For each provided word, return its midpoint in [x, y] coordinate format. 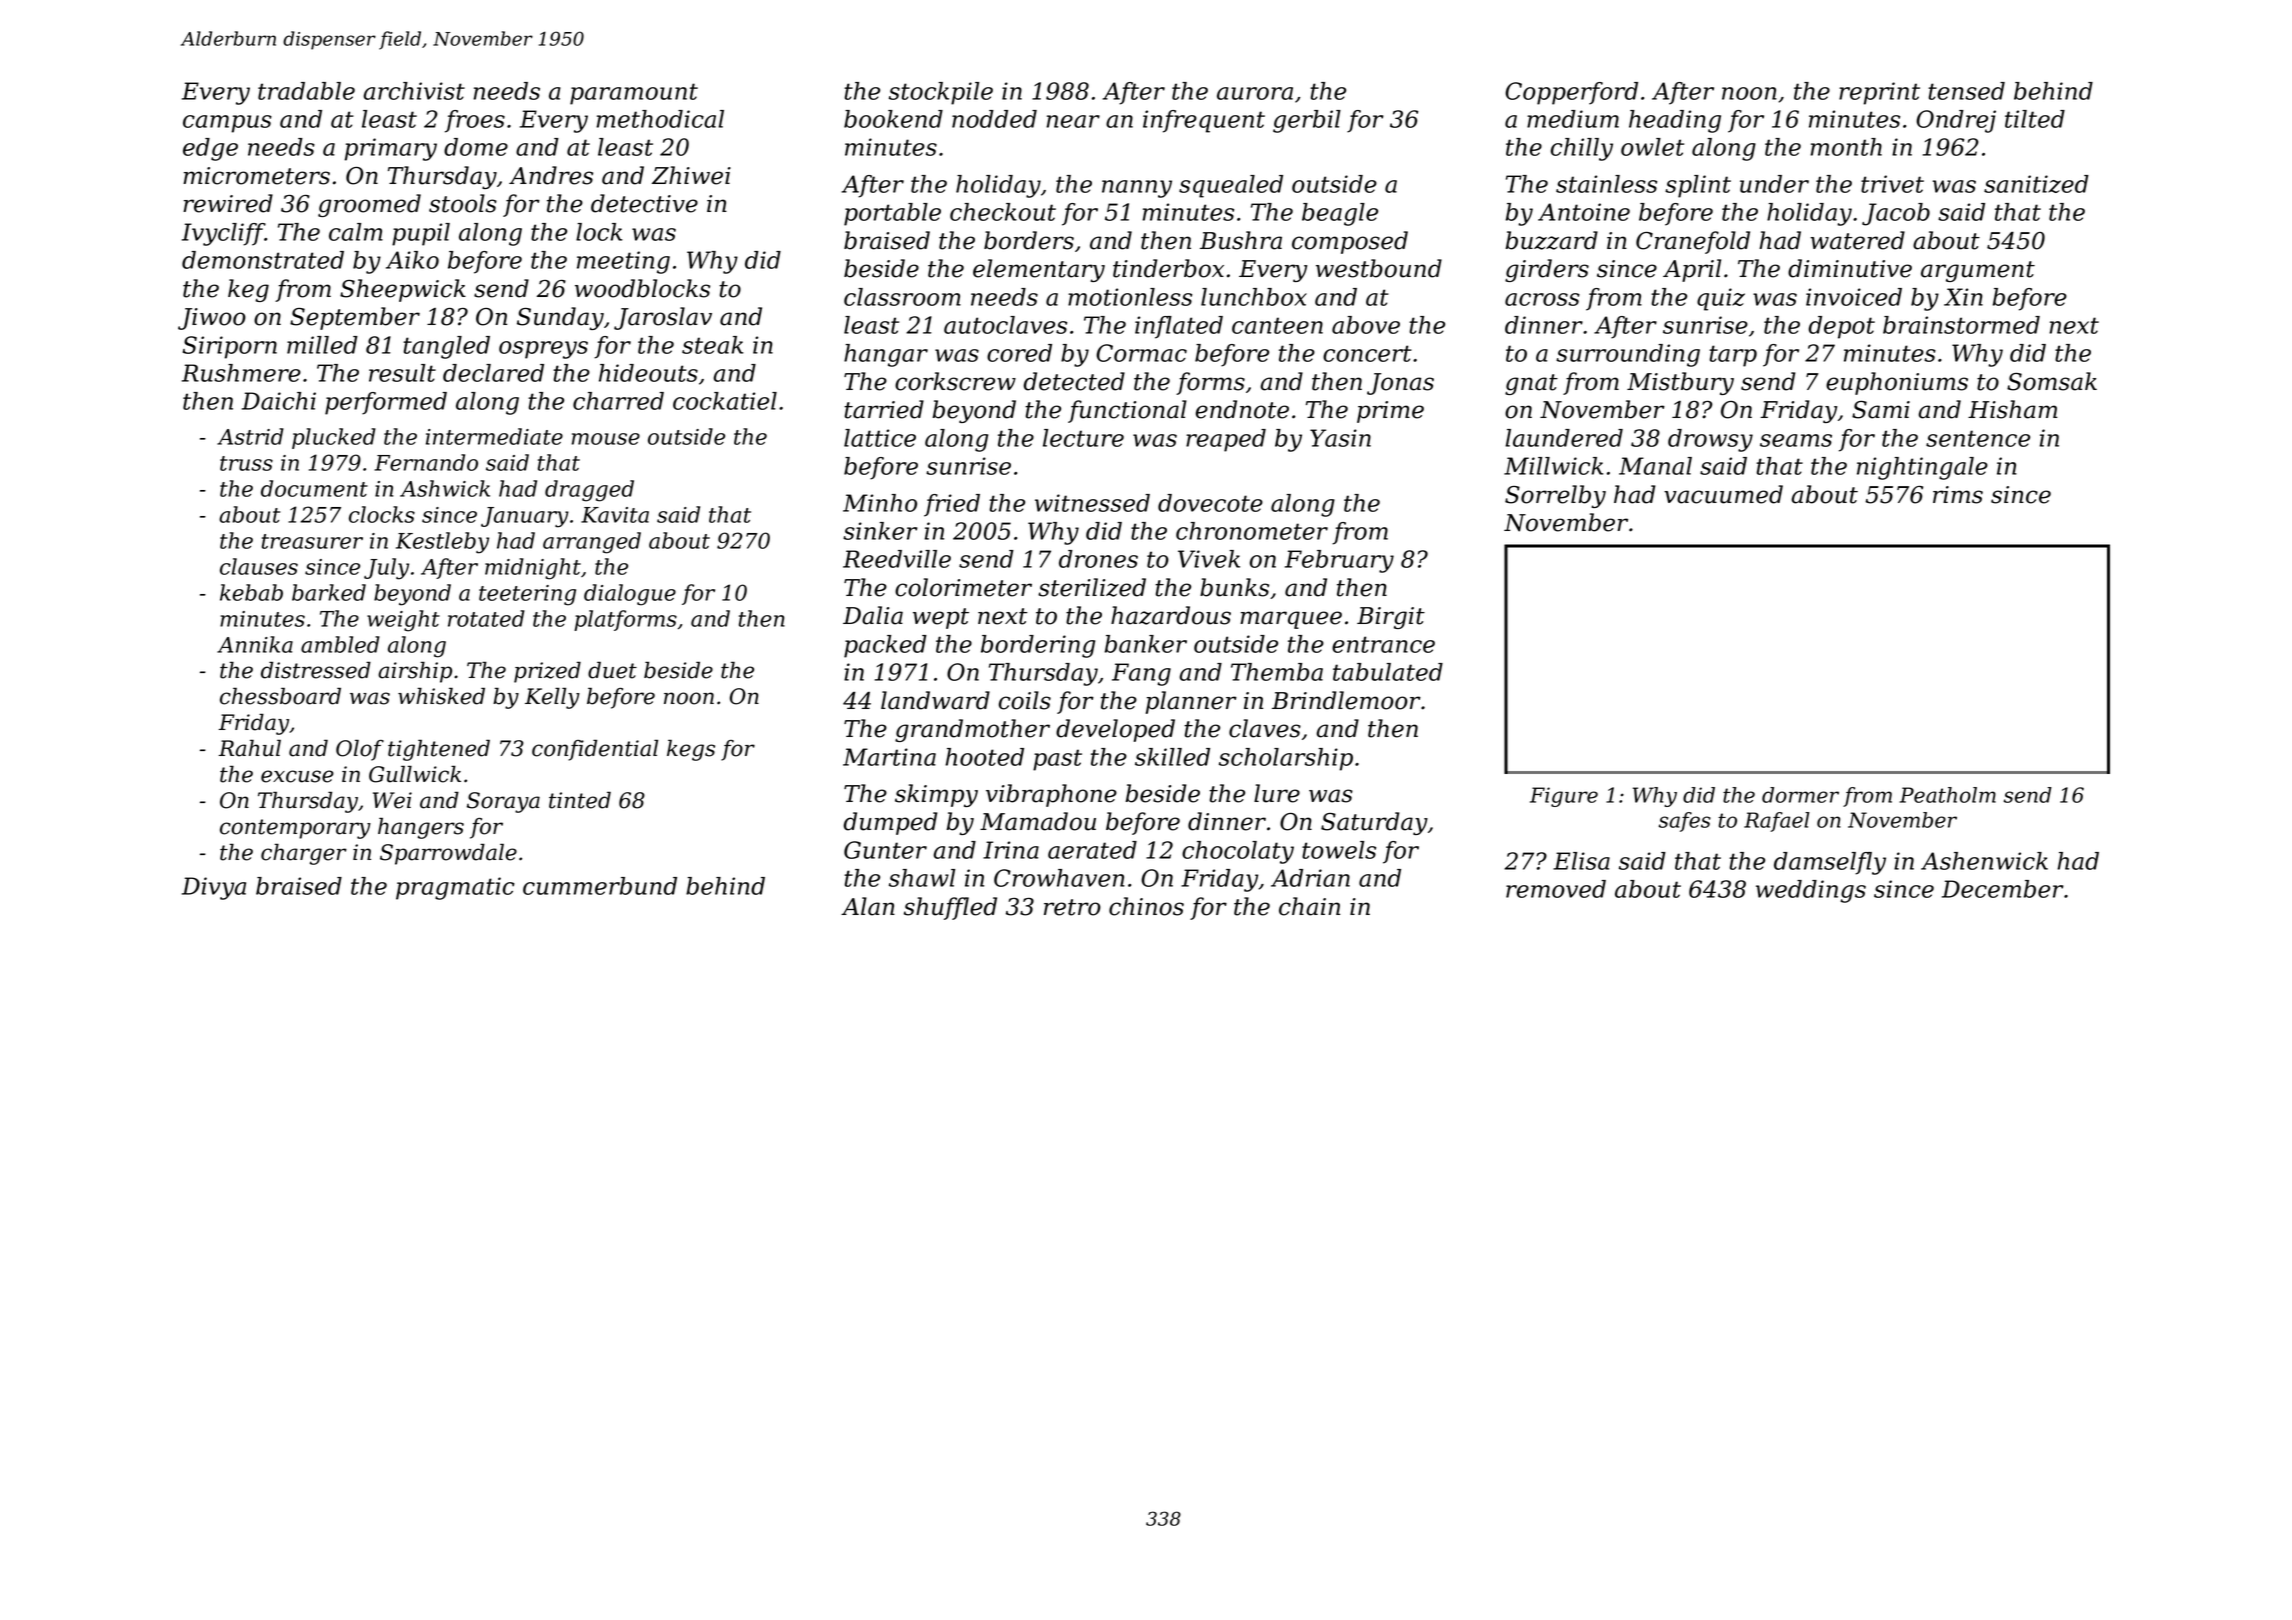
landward [935, 700]
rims [1958, 495]
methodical [660, 119]
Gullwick [415, 774]
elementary [1039, 270]
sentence [1978, 438]
